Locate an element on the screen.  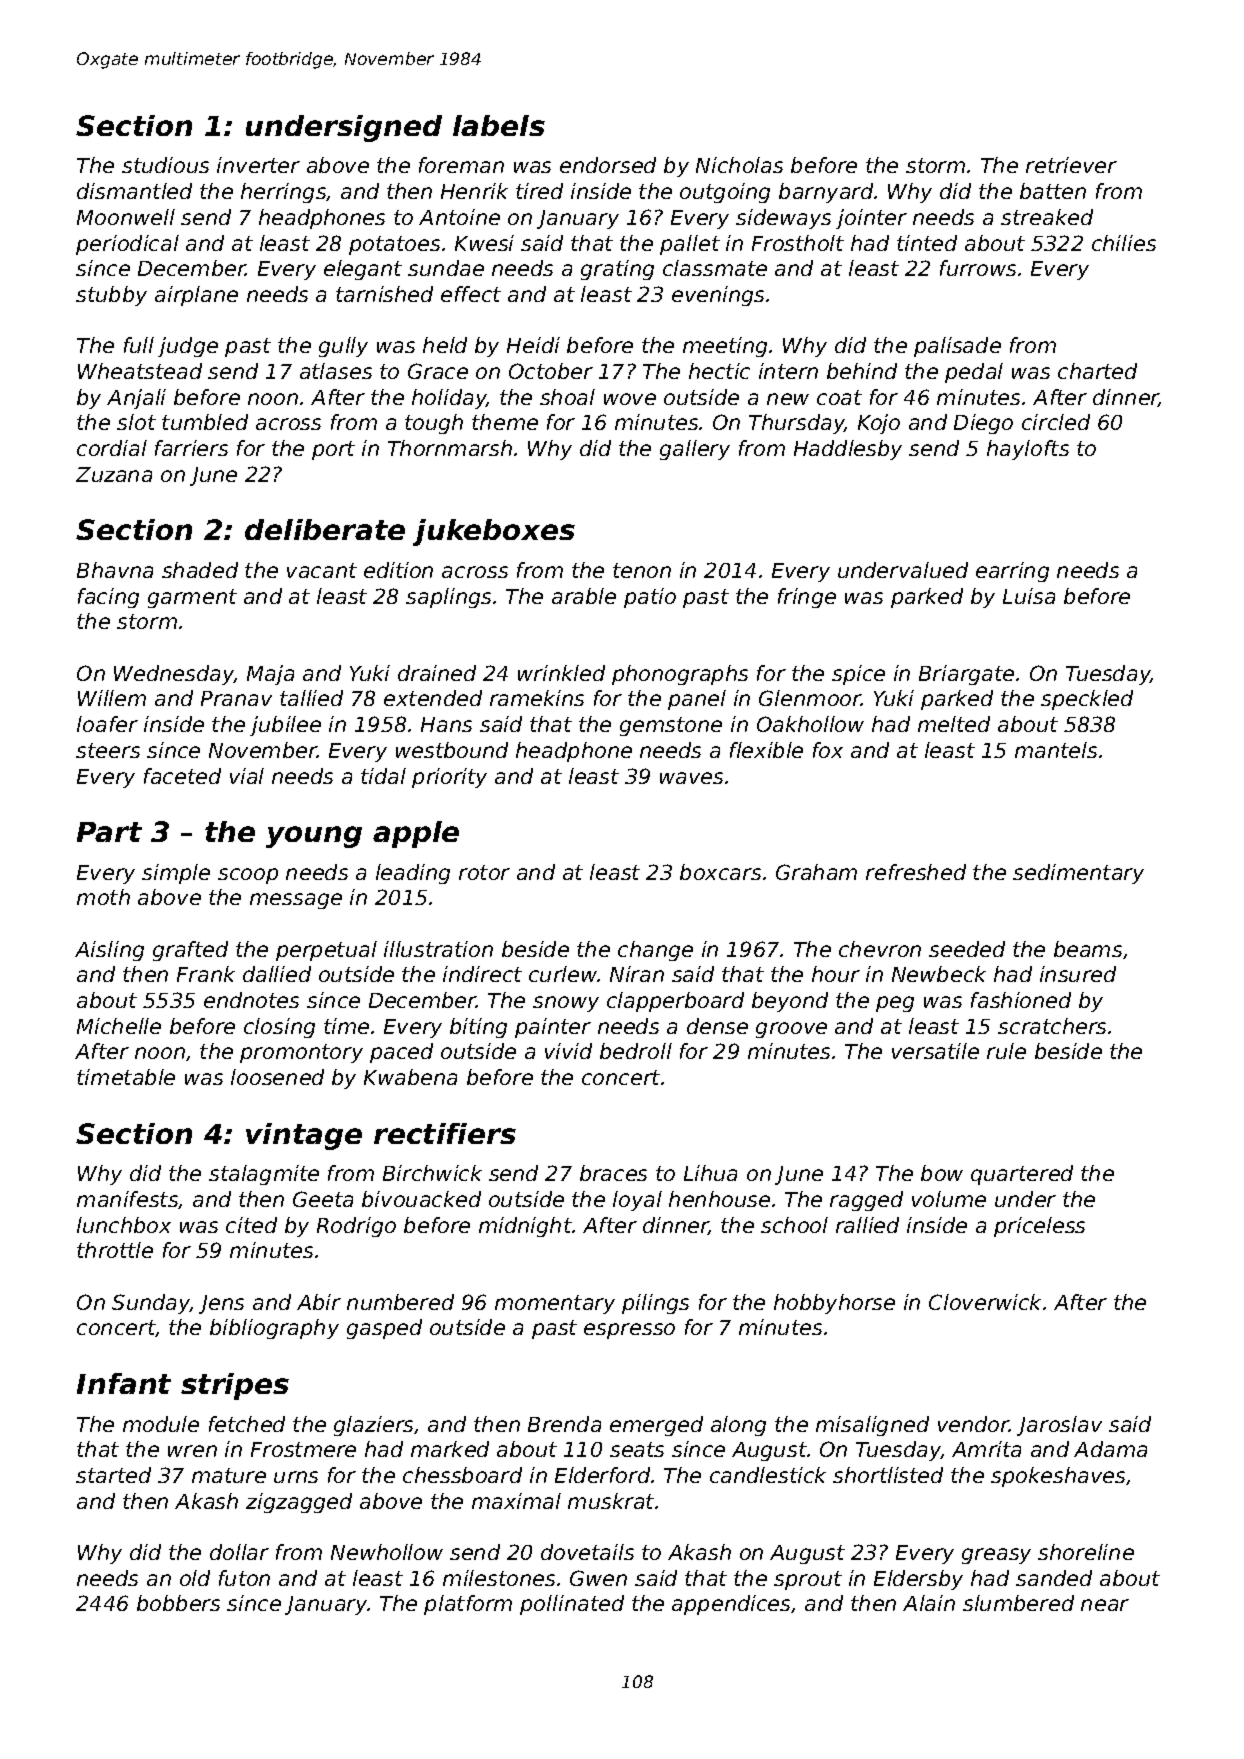
priceless is located at coordinates (1039, 1227).
